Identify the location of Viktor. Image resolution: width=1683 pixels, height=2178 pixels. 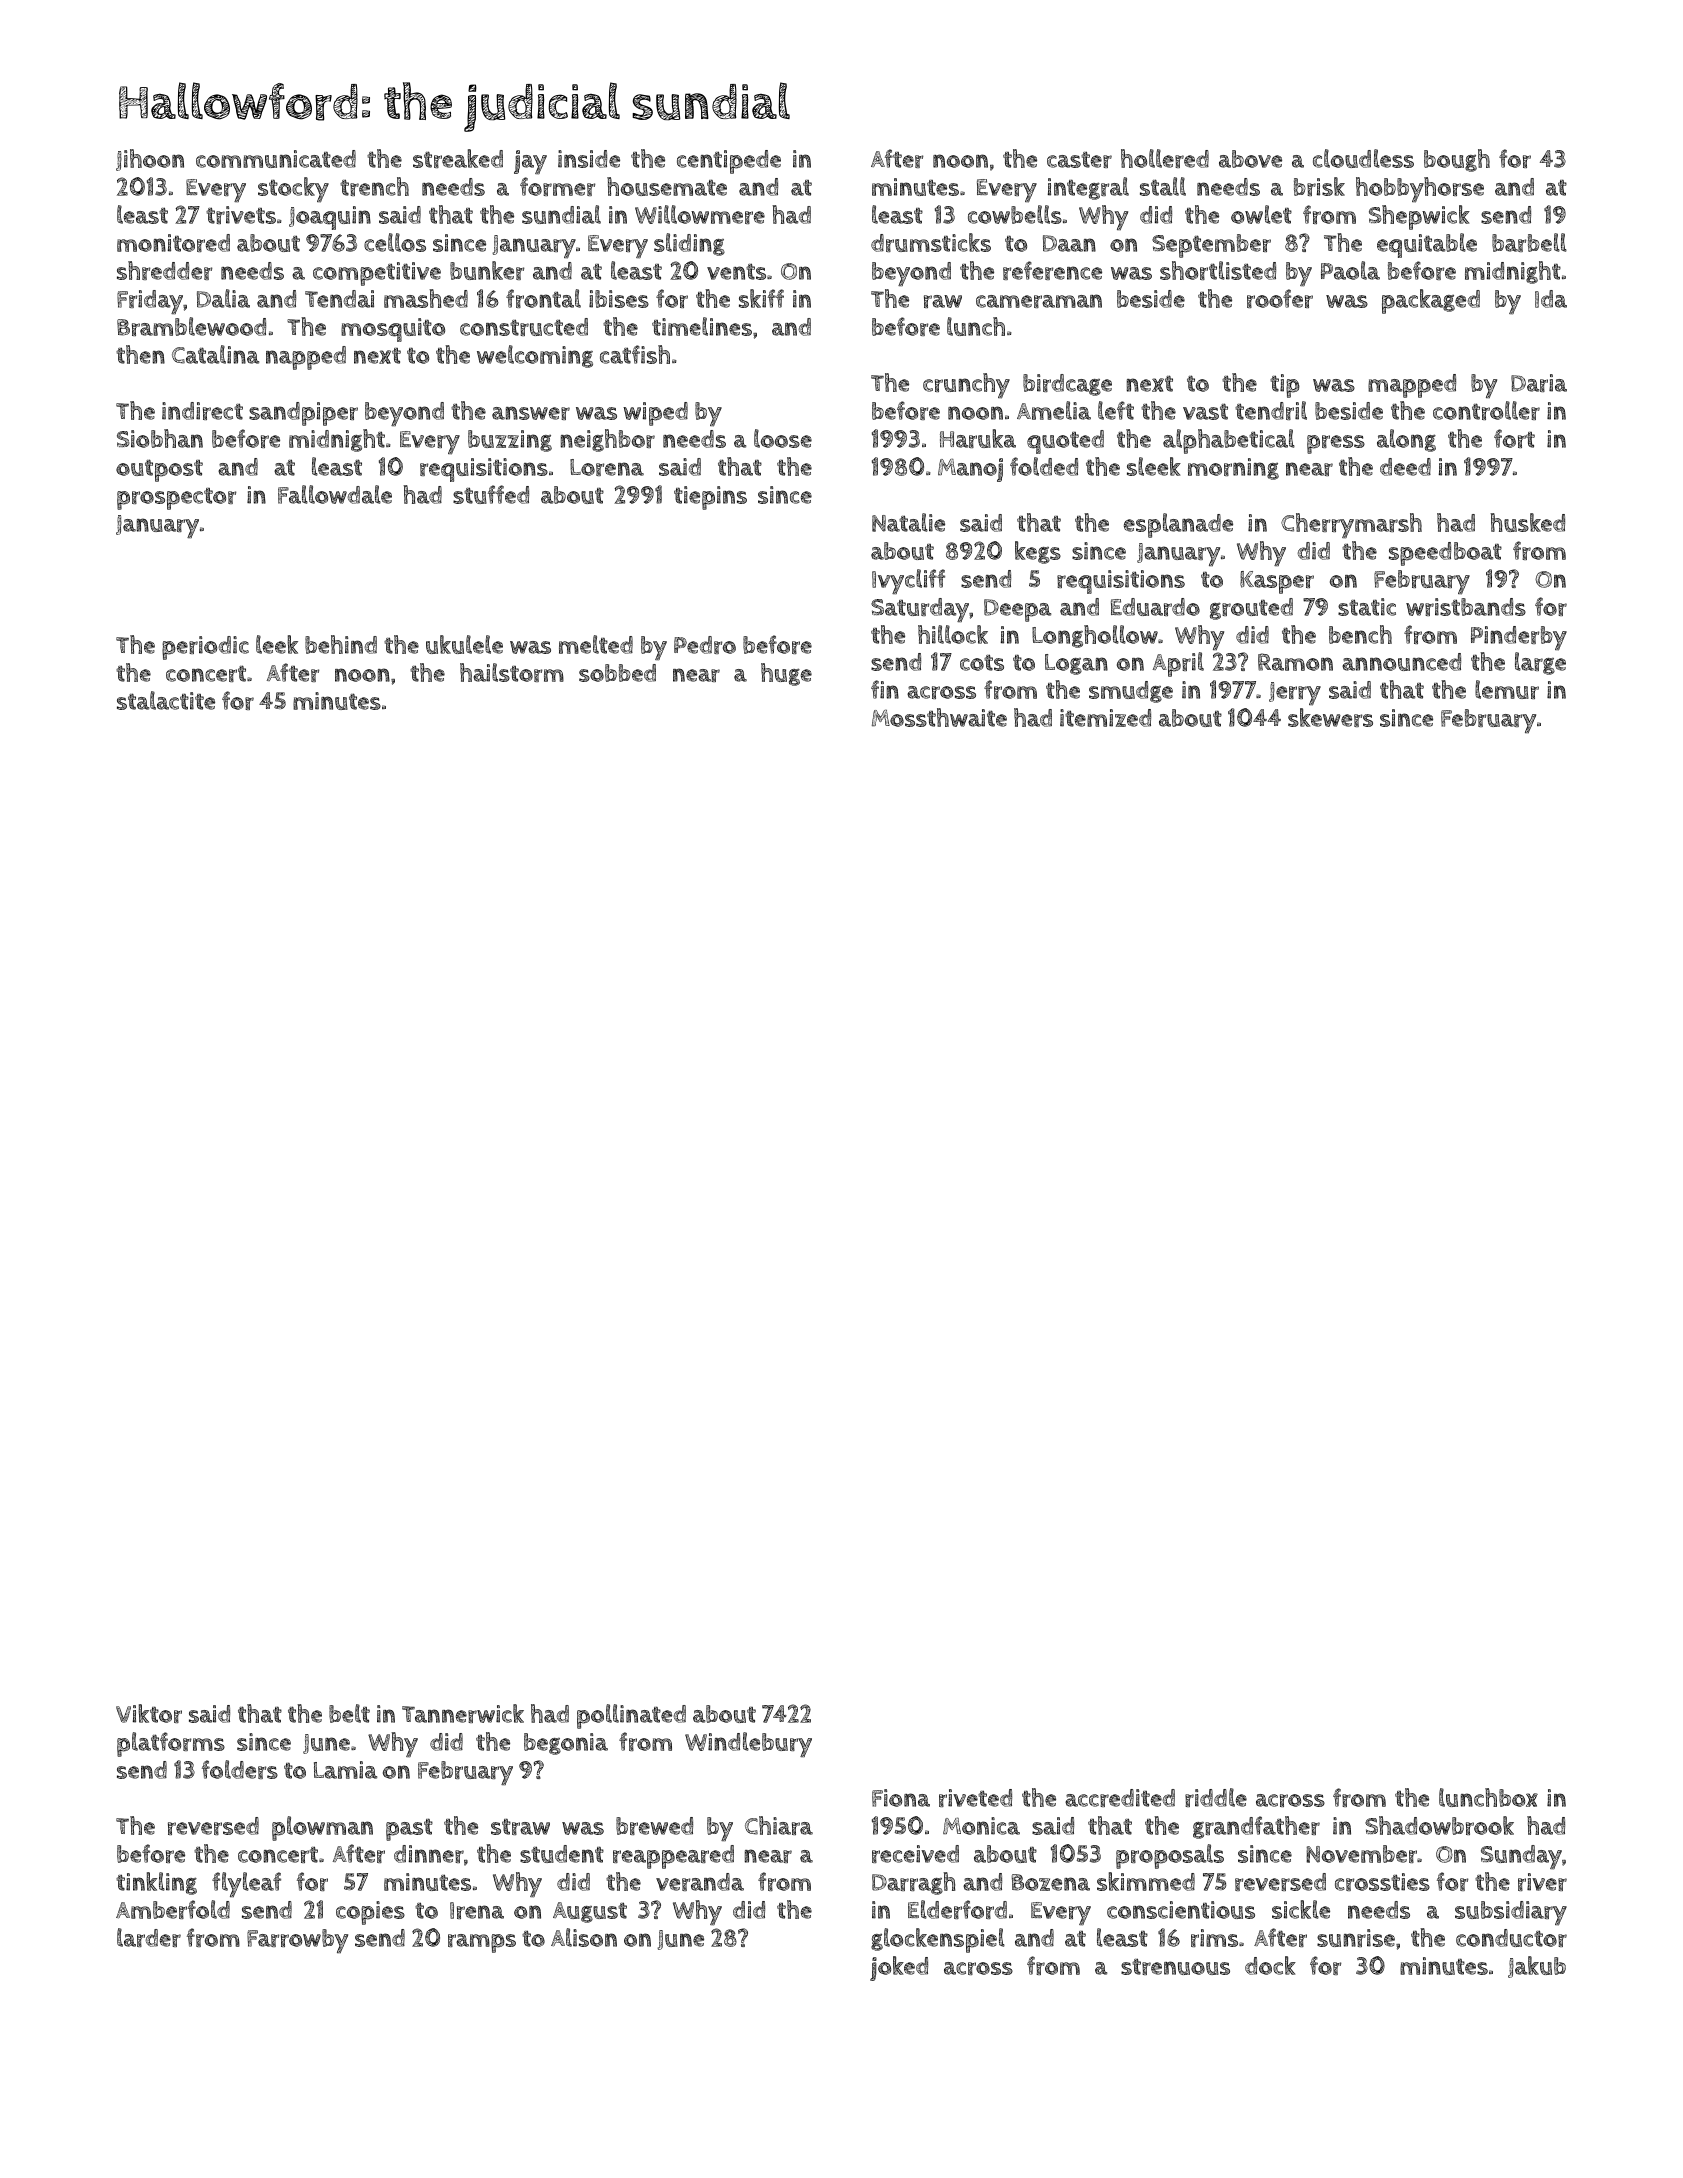
(149, 1713).
